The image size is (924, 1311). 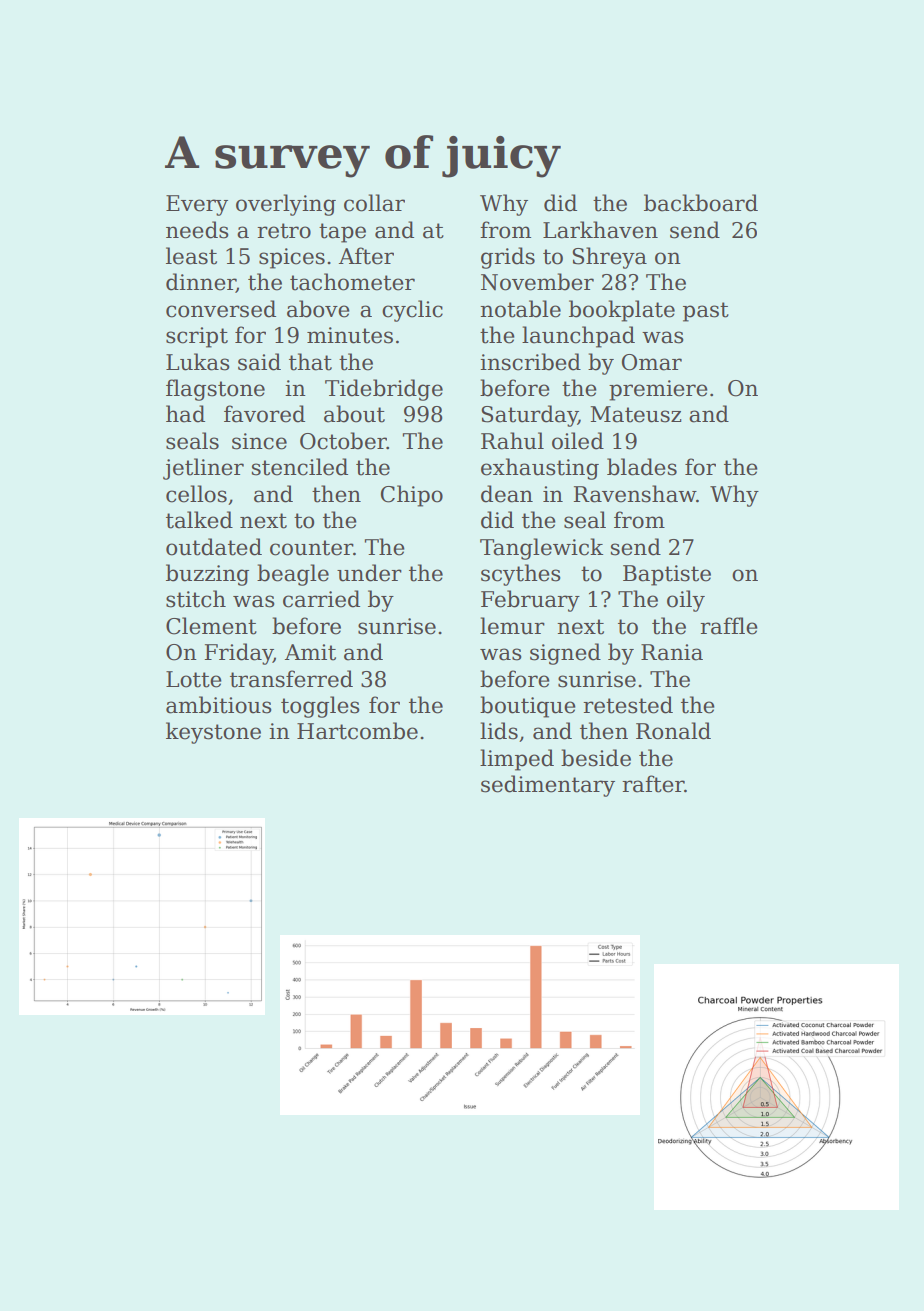 I want to click on backboard, so click(x=701, y=203).
